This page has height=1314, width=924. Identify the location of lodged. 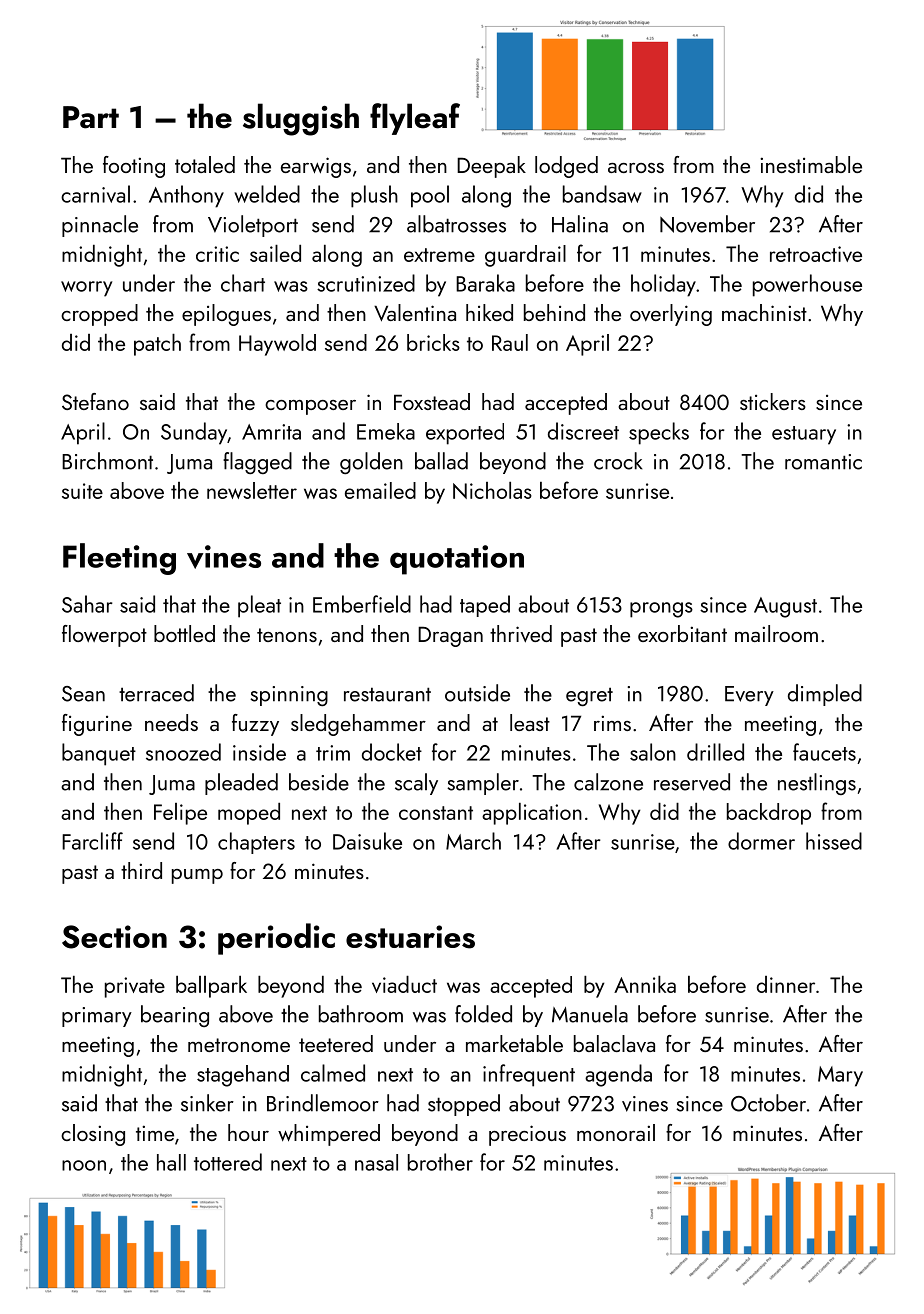
(566, 167).
